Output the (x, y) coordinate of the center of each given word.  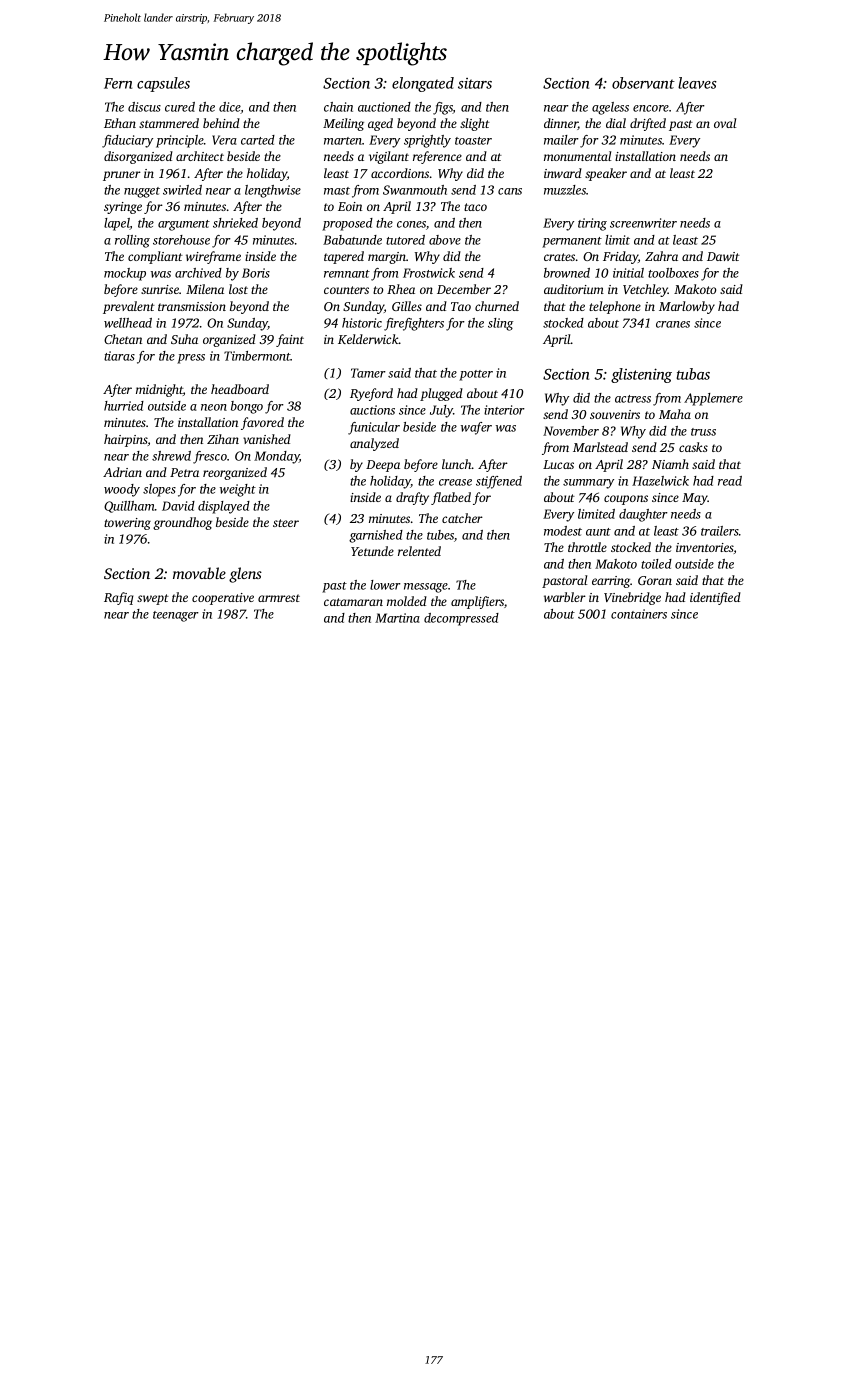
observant (643, 83)
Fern (118, 83)
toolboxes (673, 273)
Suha (184, 339)
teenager (176, 616)
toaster (473, 141)
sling (500, 324)
